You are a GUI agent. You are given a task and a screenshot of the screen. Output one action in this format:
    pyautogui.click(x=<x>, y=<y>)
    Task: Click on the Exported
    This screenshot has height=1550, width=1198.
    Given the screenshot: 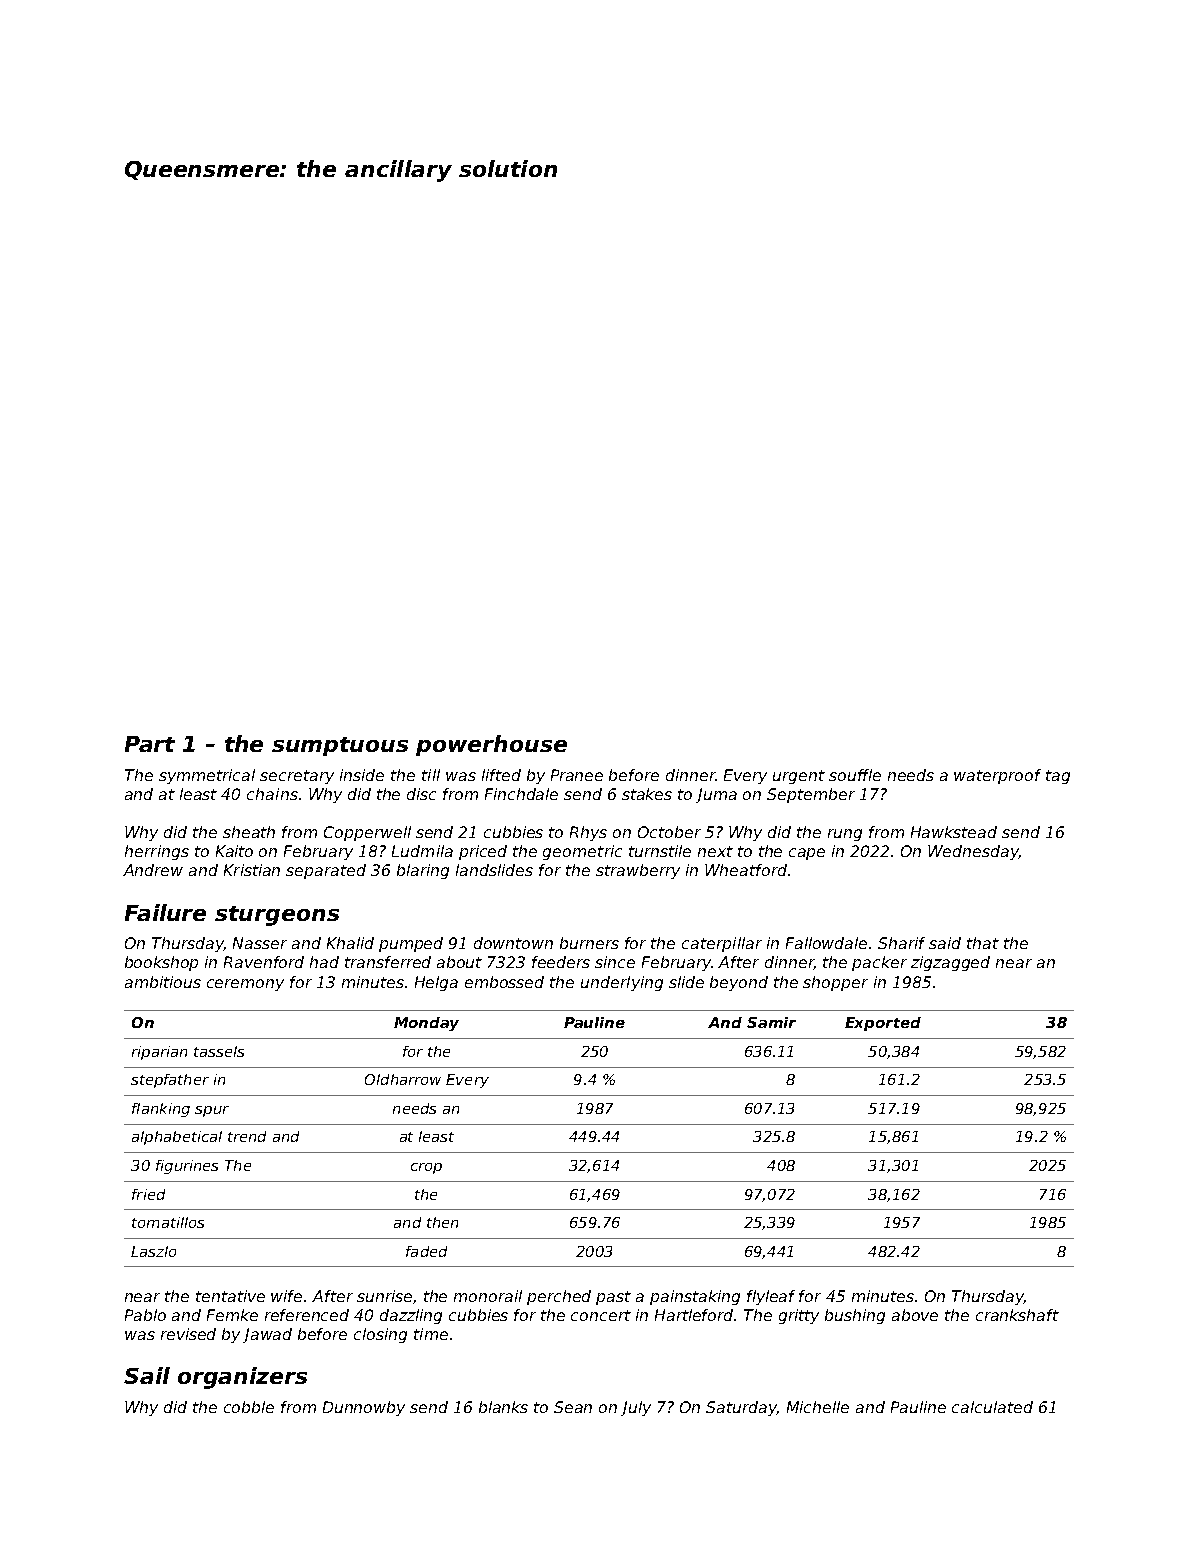 What is the action you would take?
    pyautogui.click(x=883, y=1024)
